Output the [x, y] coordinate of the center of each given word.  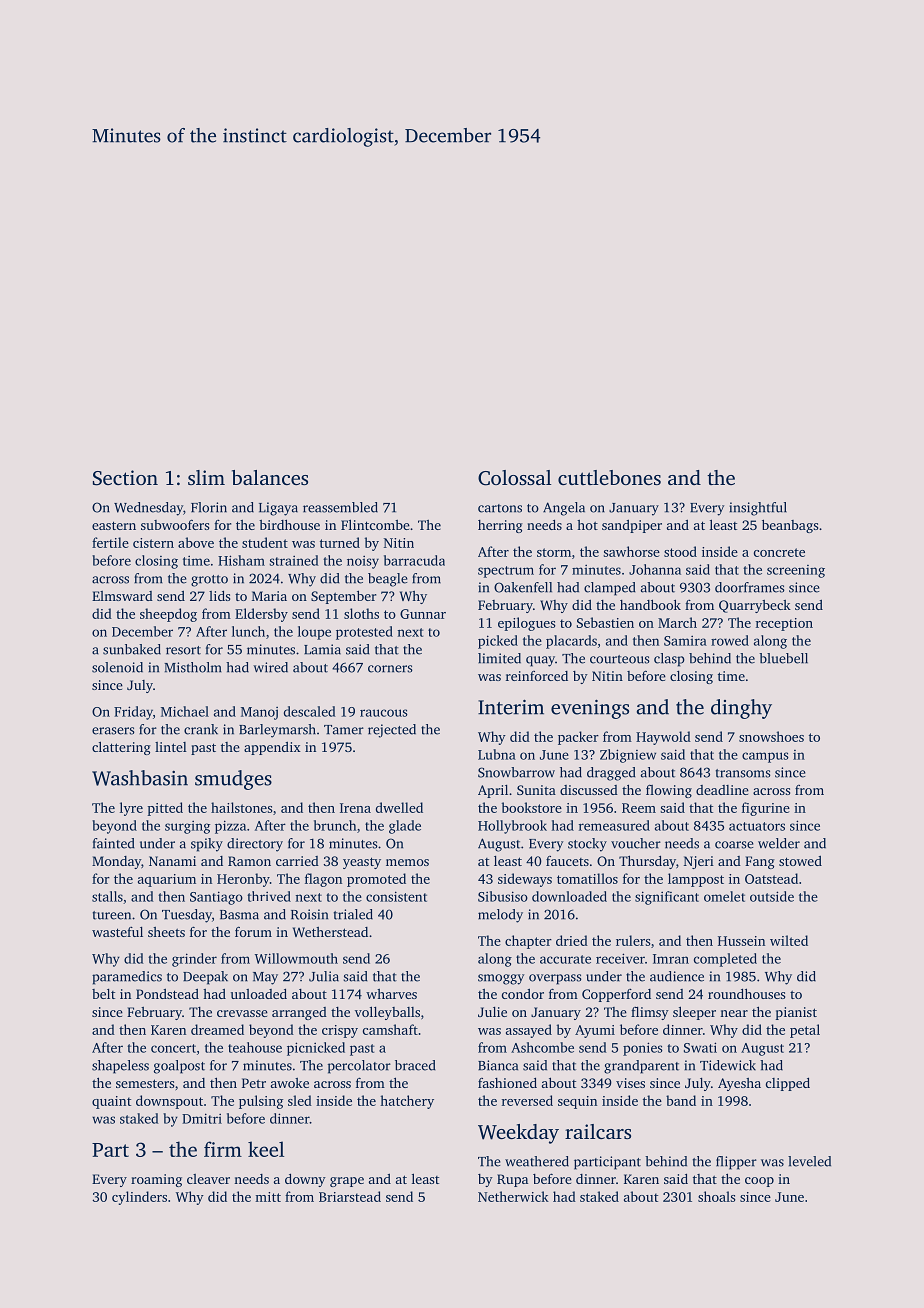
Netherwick [513, 1196]
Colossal [514, 478]
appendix [272, 748]
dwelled [399, 807]
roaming [156, 1180]
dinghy [741, 709]
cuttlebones [609, 477]
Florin [209, 507]
